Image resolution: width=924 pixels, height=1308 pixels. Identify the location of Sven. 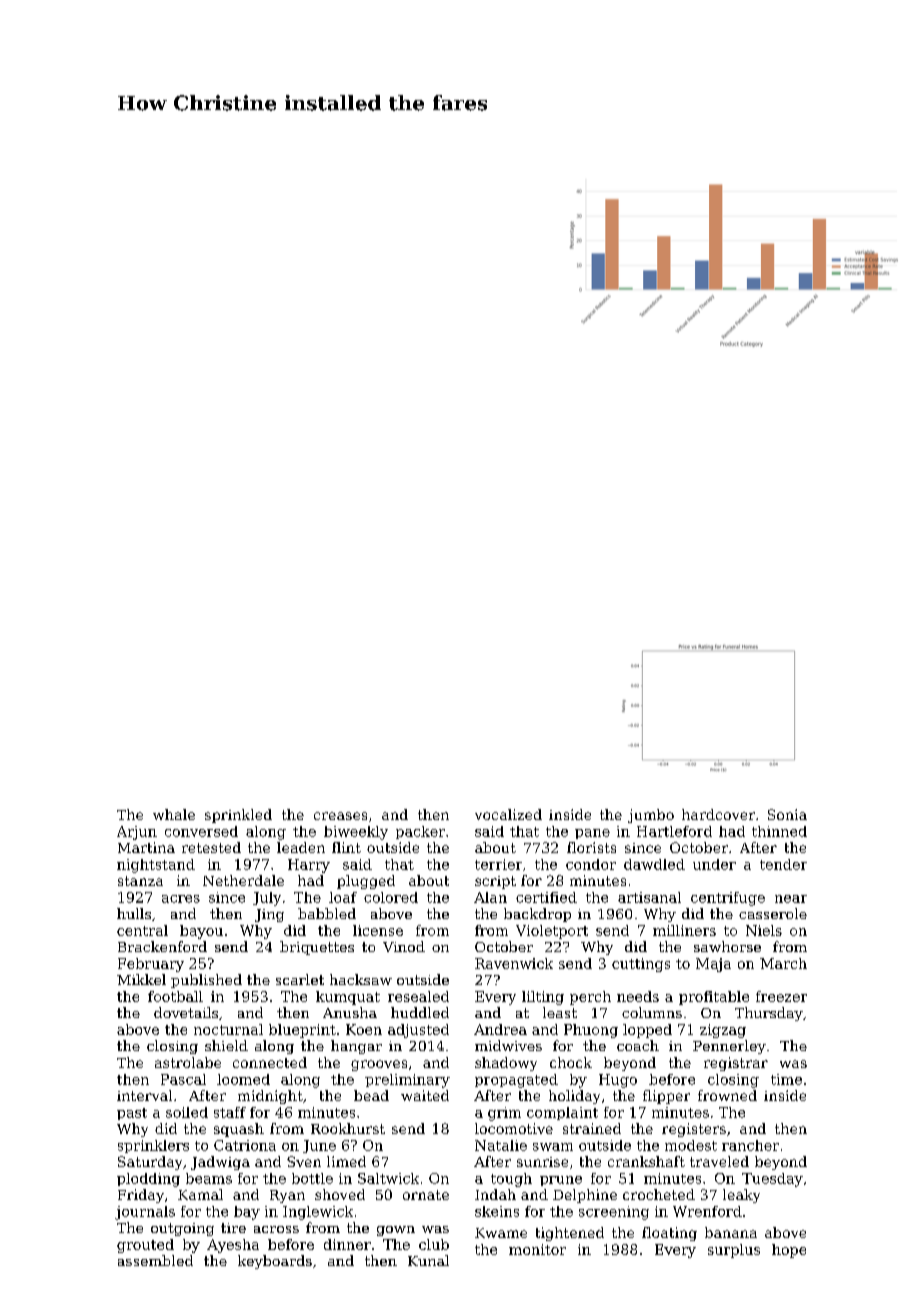
(304, 1161).
